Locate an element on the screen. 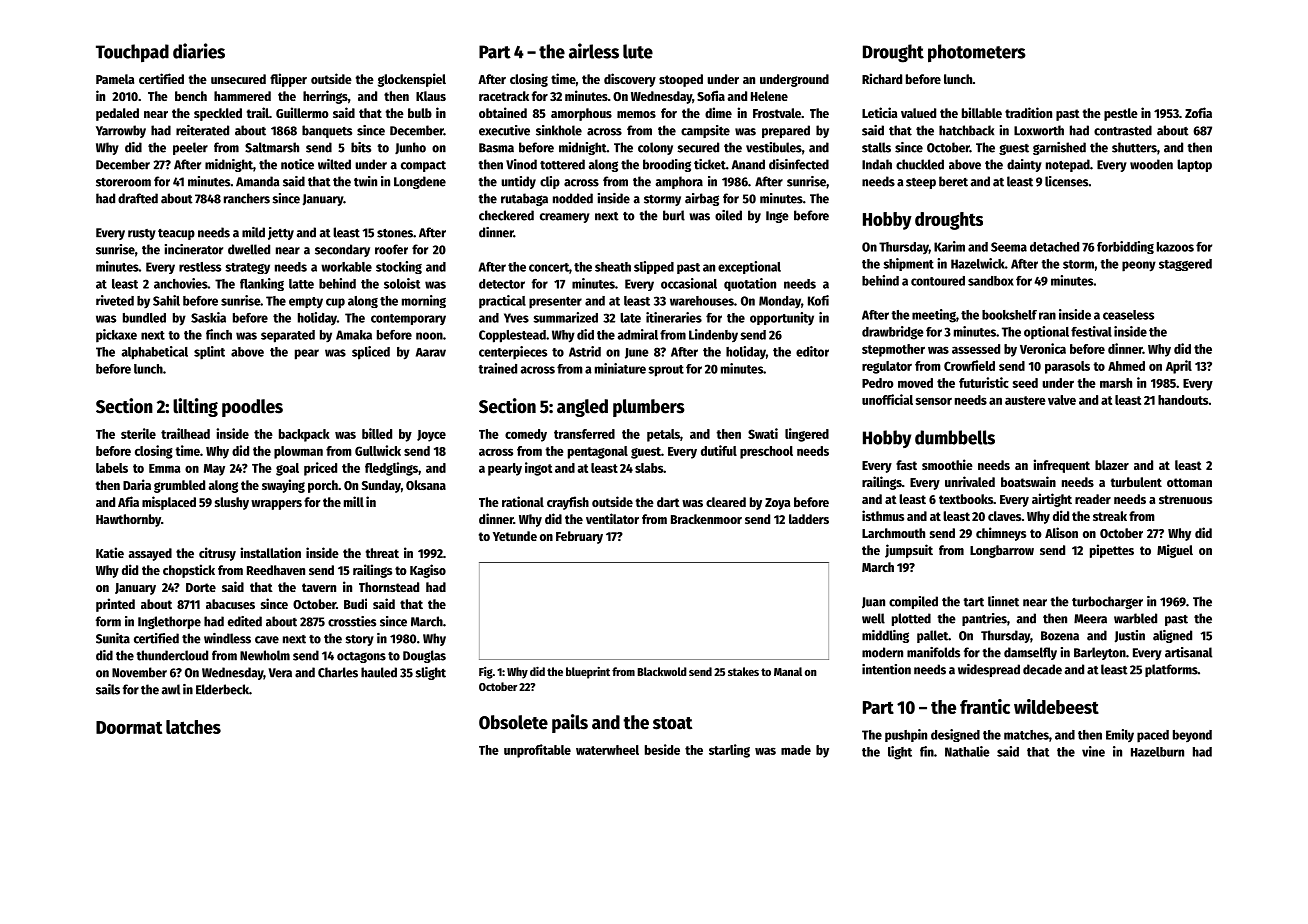  regulator is located at coordinates (887, 367).
